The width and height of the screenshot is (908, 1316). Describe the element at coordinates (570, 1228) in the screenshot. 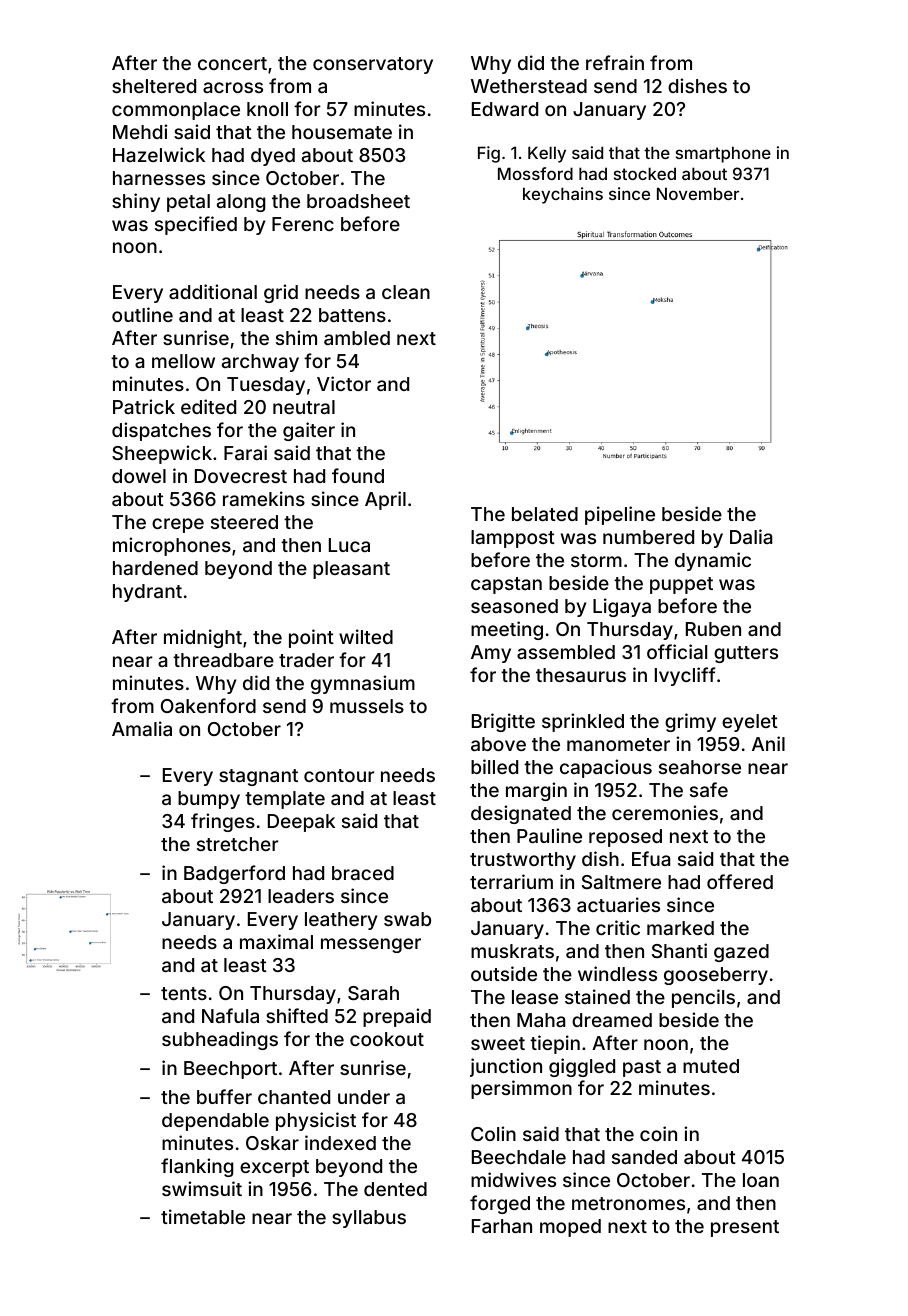

I see `moped` at that location.
